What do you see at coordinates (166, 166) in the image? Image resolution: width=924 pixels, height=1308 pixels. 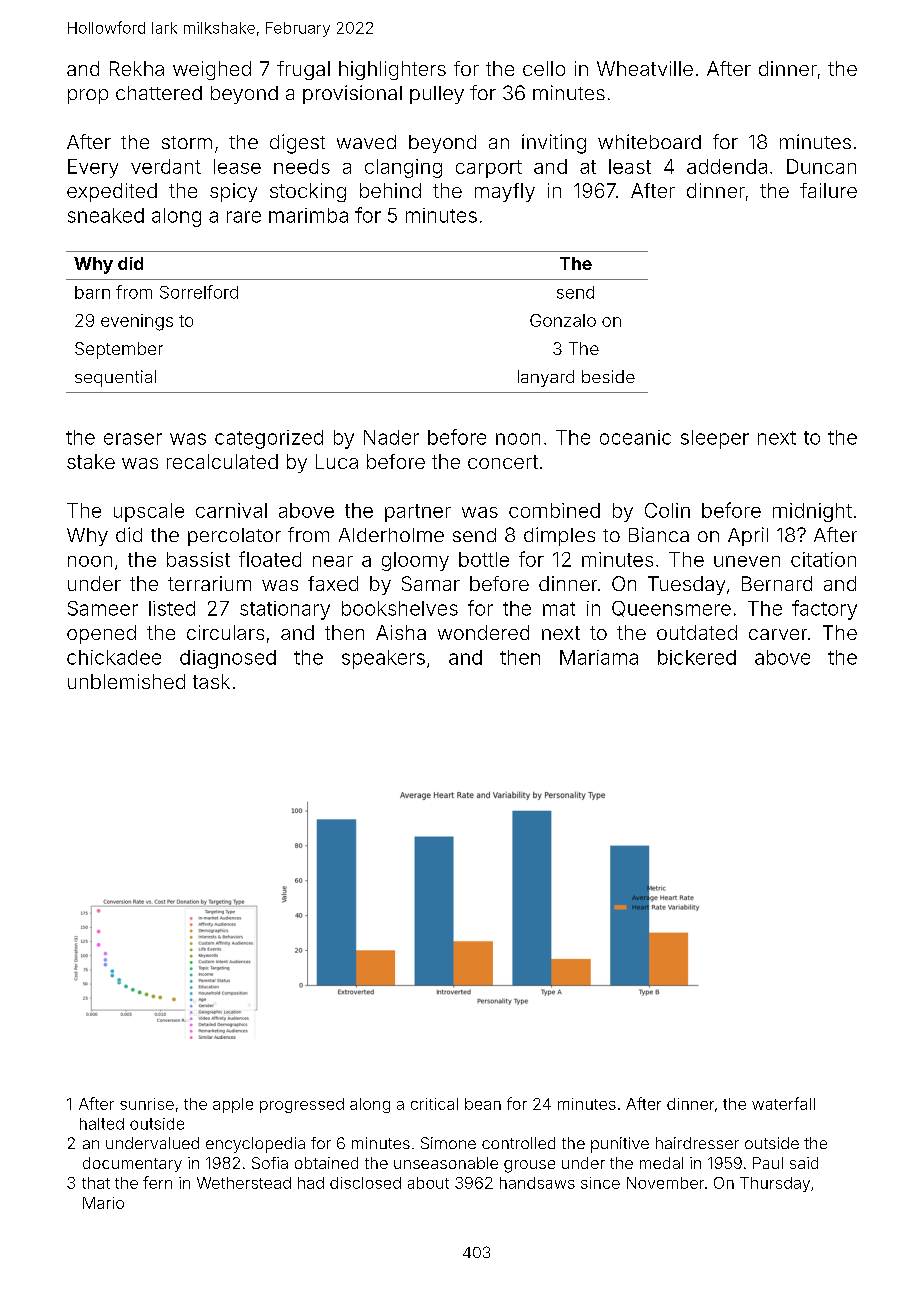 I see `verdant` at bounding box center [166, 166].
